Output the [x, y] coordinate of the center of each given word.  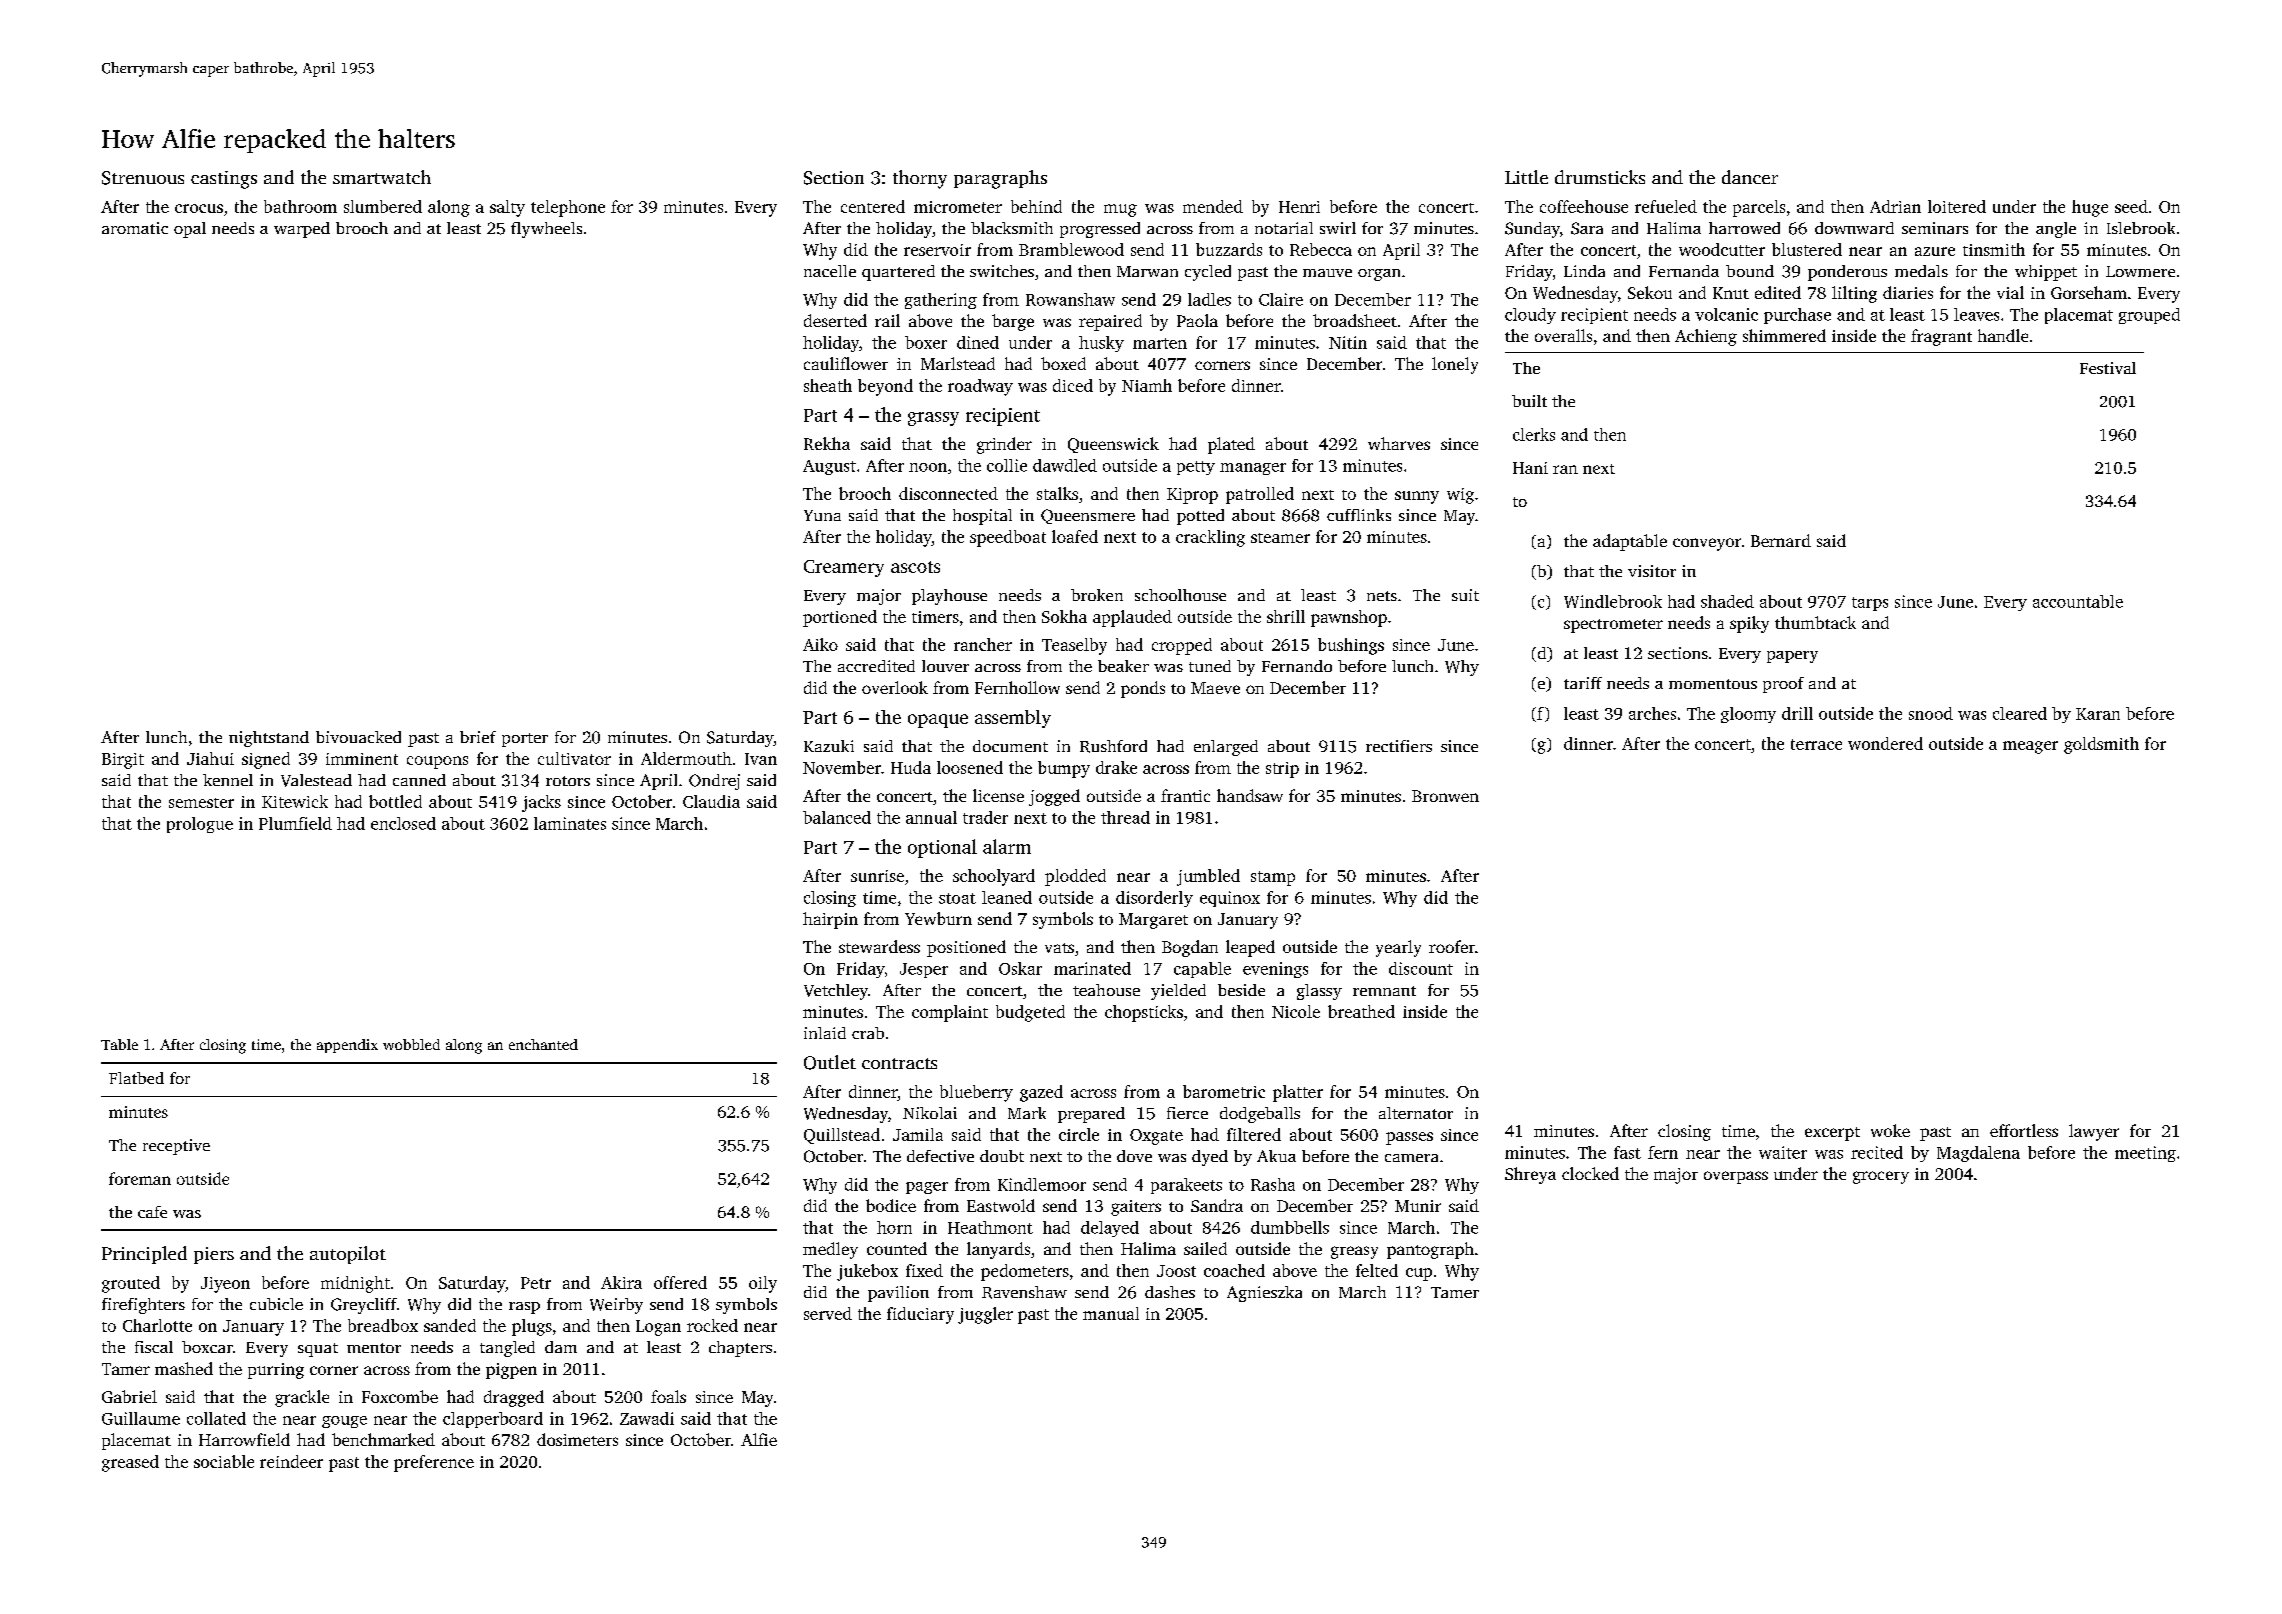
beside [1241, 990]
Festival [2108, 368]
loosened [970, 767]
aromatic [135, 228]
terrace [1816, 744]
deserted [835, 320]
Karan [2098, 714]
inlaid [825, 1033]
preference [434, 1463]
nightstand [269, 739]
